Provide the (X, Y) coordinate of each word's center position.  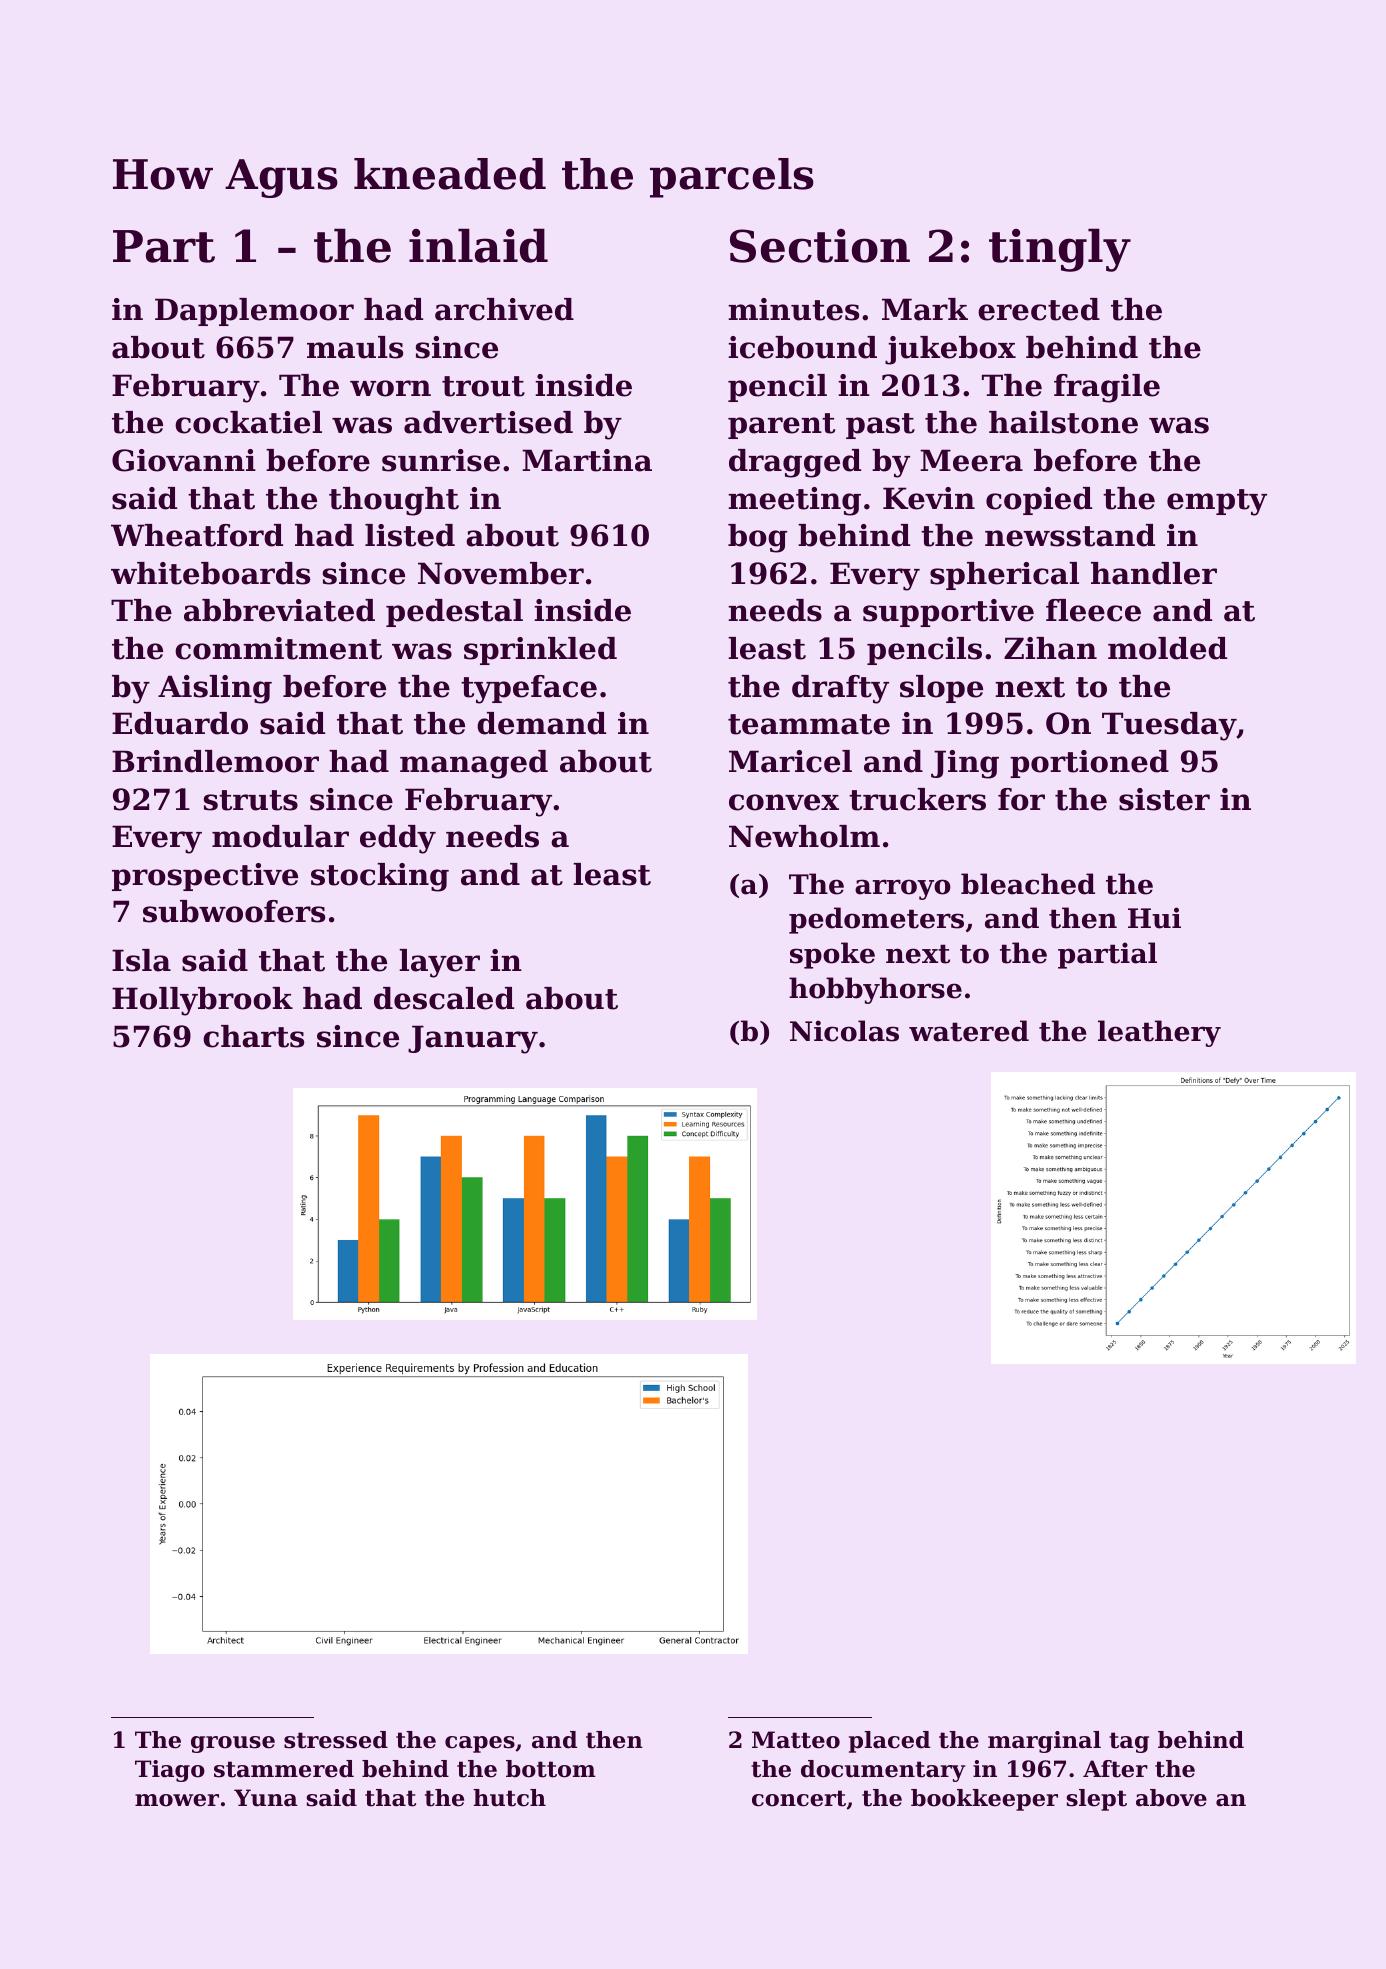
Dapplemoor (254, 312)
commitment (278, 648)
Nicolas (844, 1031)
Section (820, 246)
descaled (444, 998)
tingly (1060, 250)
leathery (1159, 1033)
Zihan (1050, 648)
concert (799, 1798)
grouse (233, 1744)
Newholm (804, 836)
